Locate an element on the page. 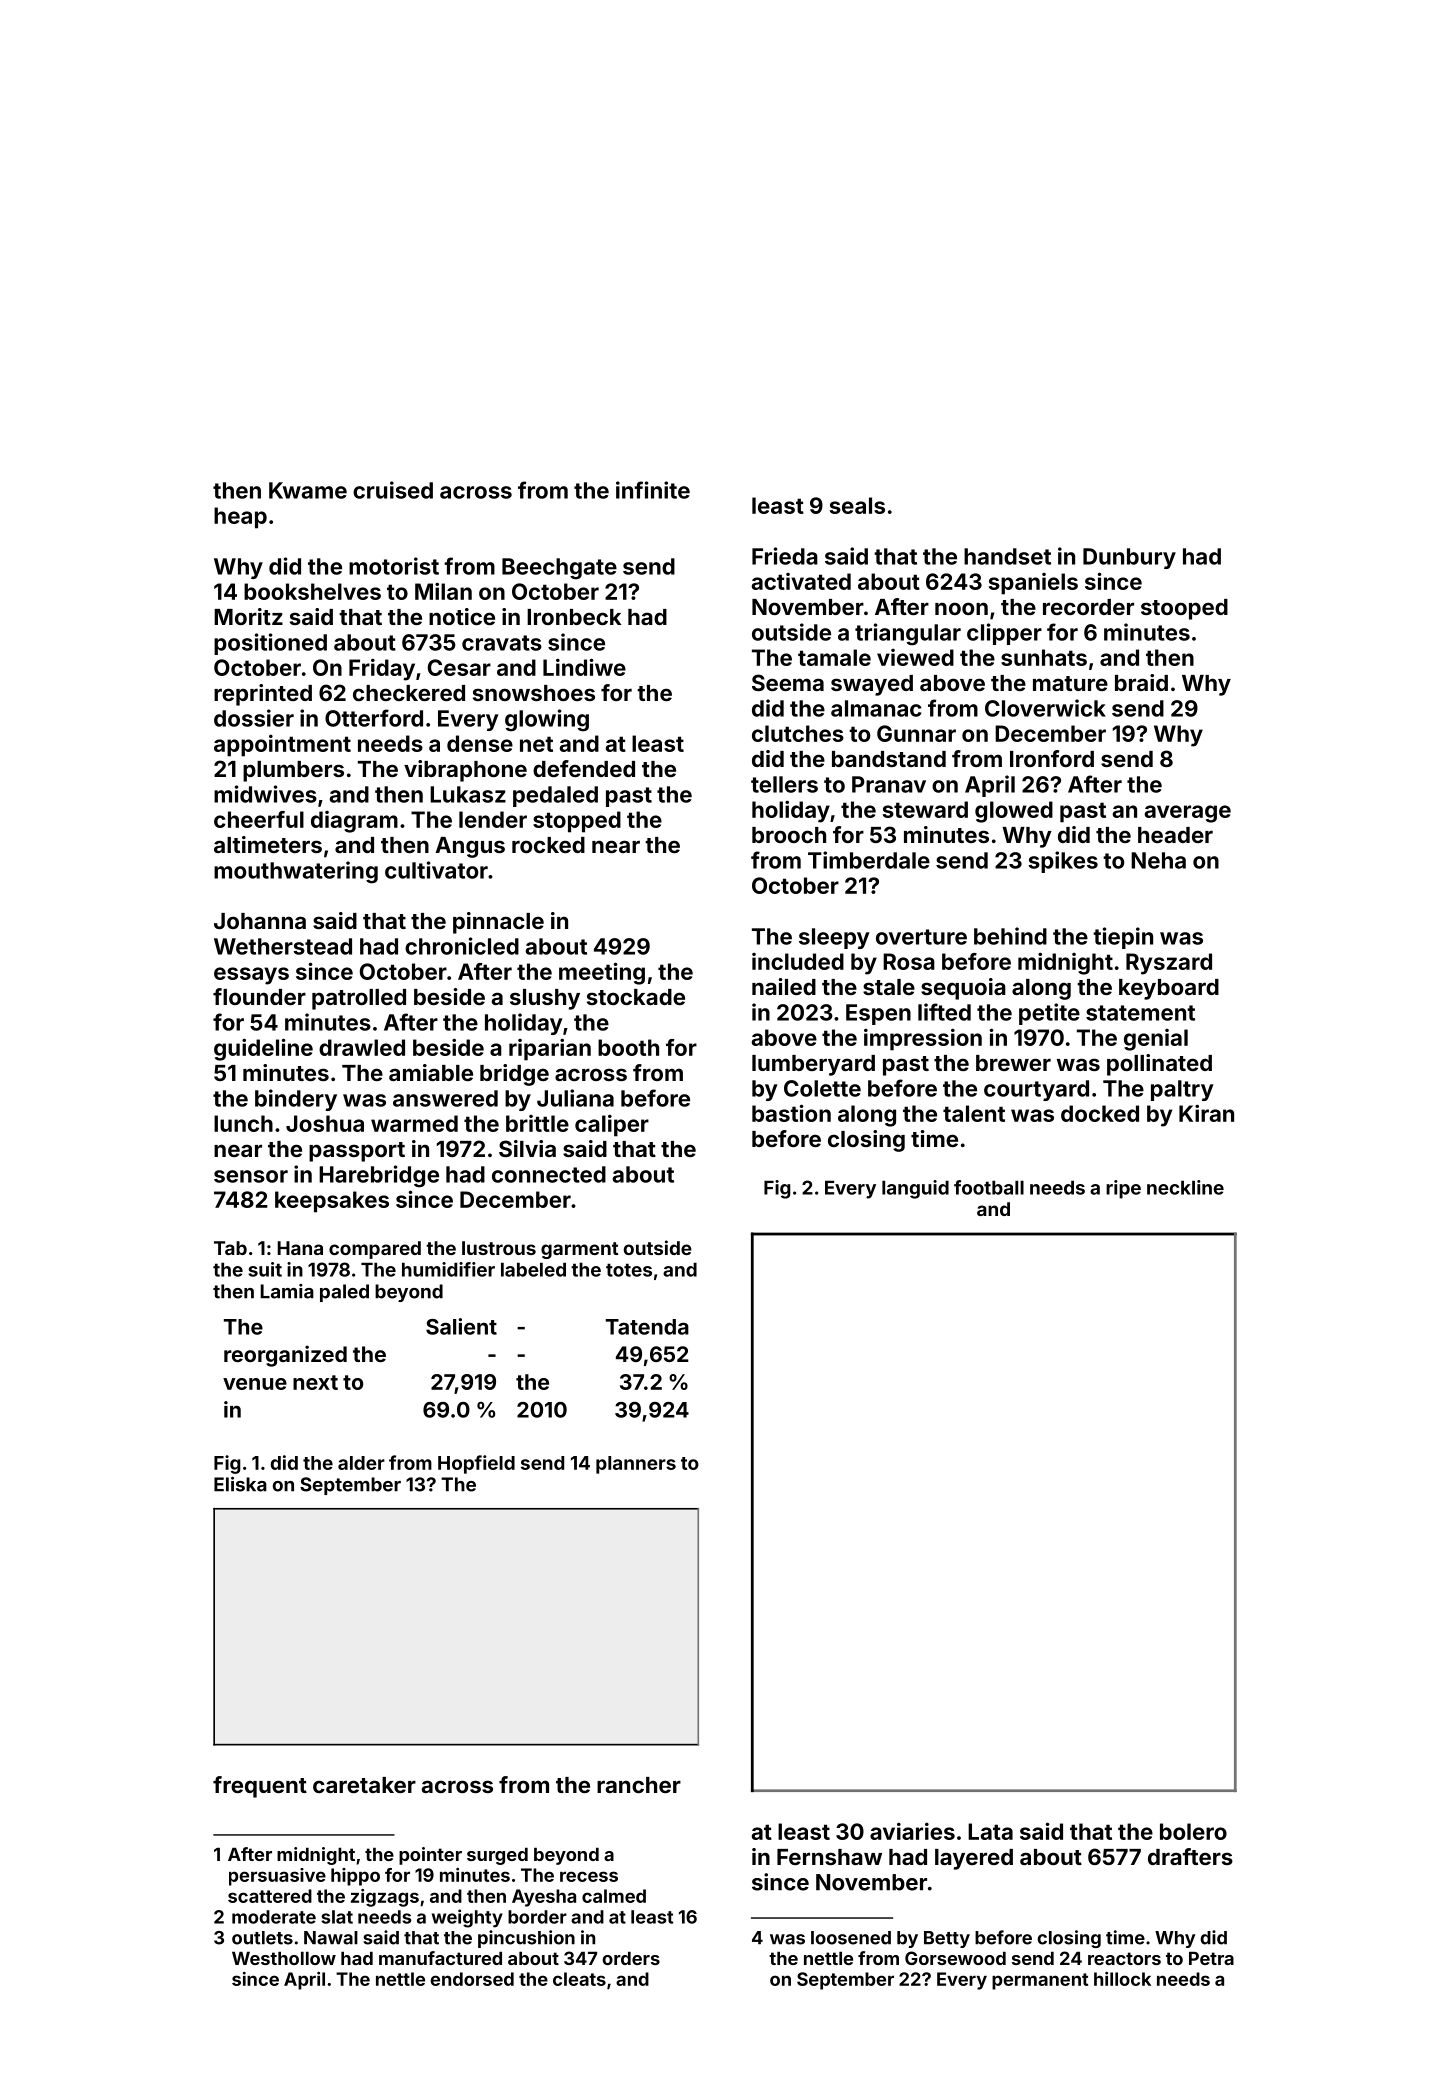 The image size is (1450, 2100). chronicled is located at coordinates (462, 946).
